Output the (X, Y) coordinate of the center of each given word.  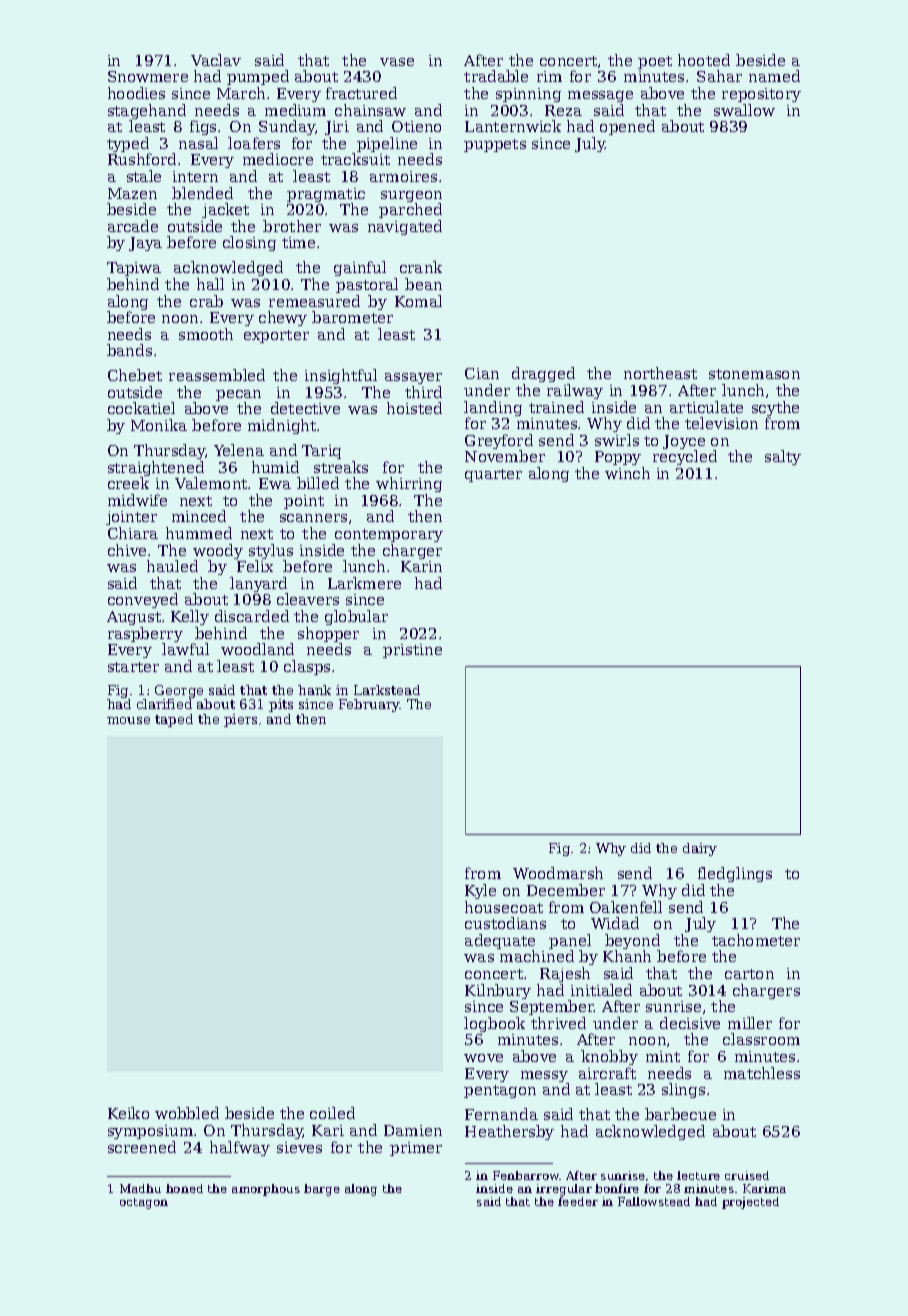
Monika (159, 425)
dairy (700, 849)
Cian (482, 373)
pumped (258, 77)
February (369, 705)
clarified (164, 704)
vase (397, 62)
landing (493, 408)
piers (240, 720)
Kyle (480, 891)
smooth (206, 334)
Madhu (140, 1188)
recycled (685, 458)
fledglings (735, 874)
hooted (704, 60)
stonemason (754, 374)
